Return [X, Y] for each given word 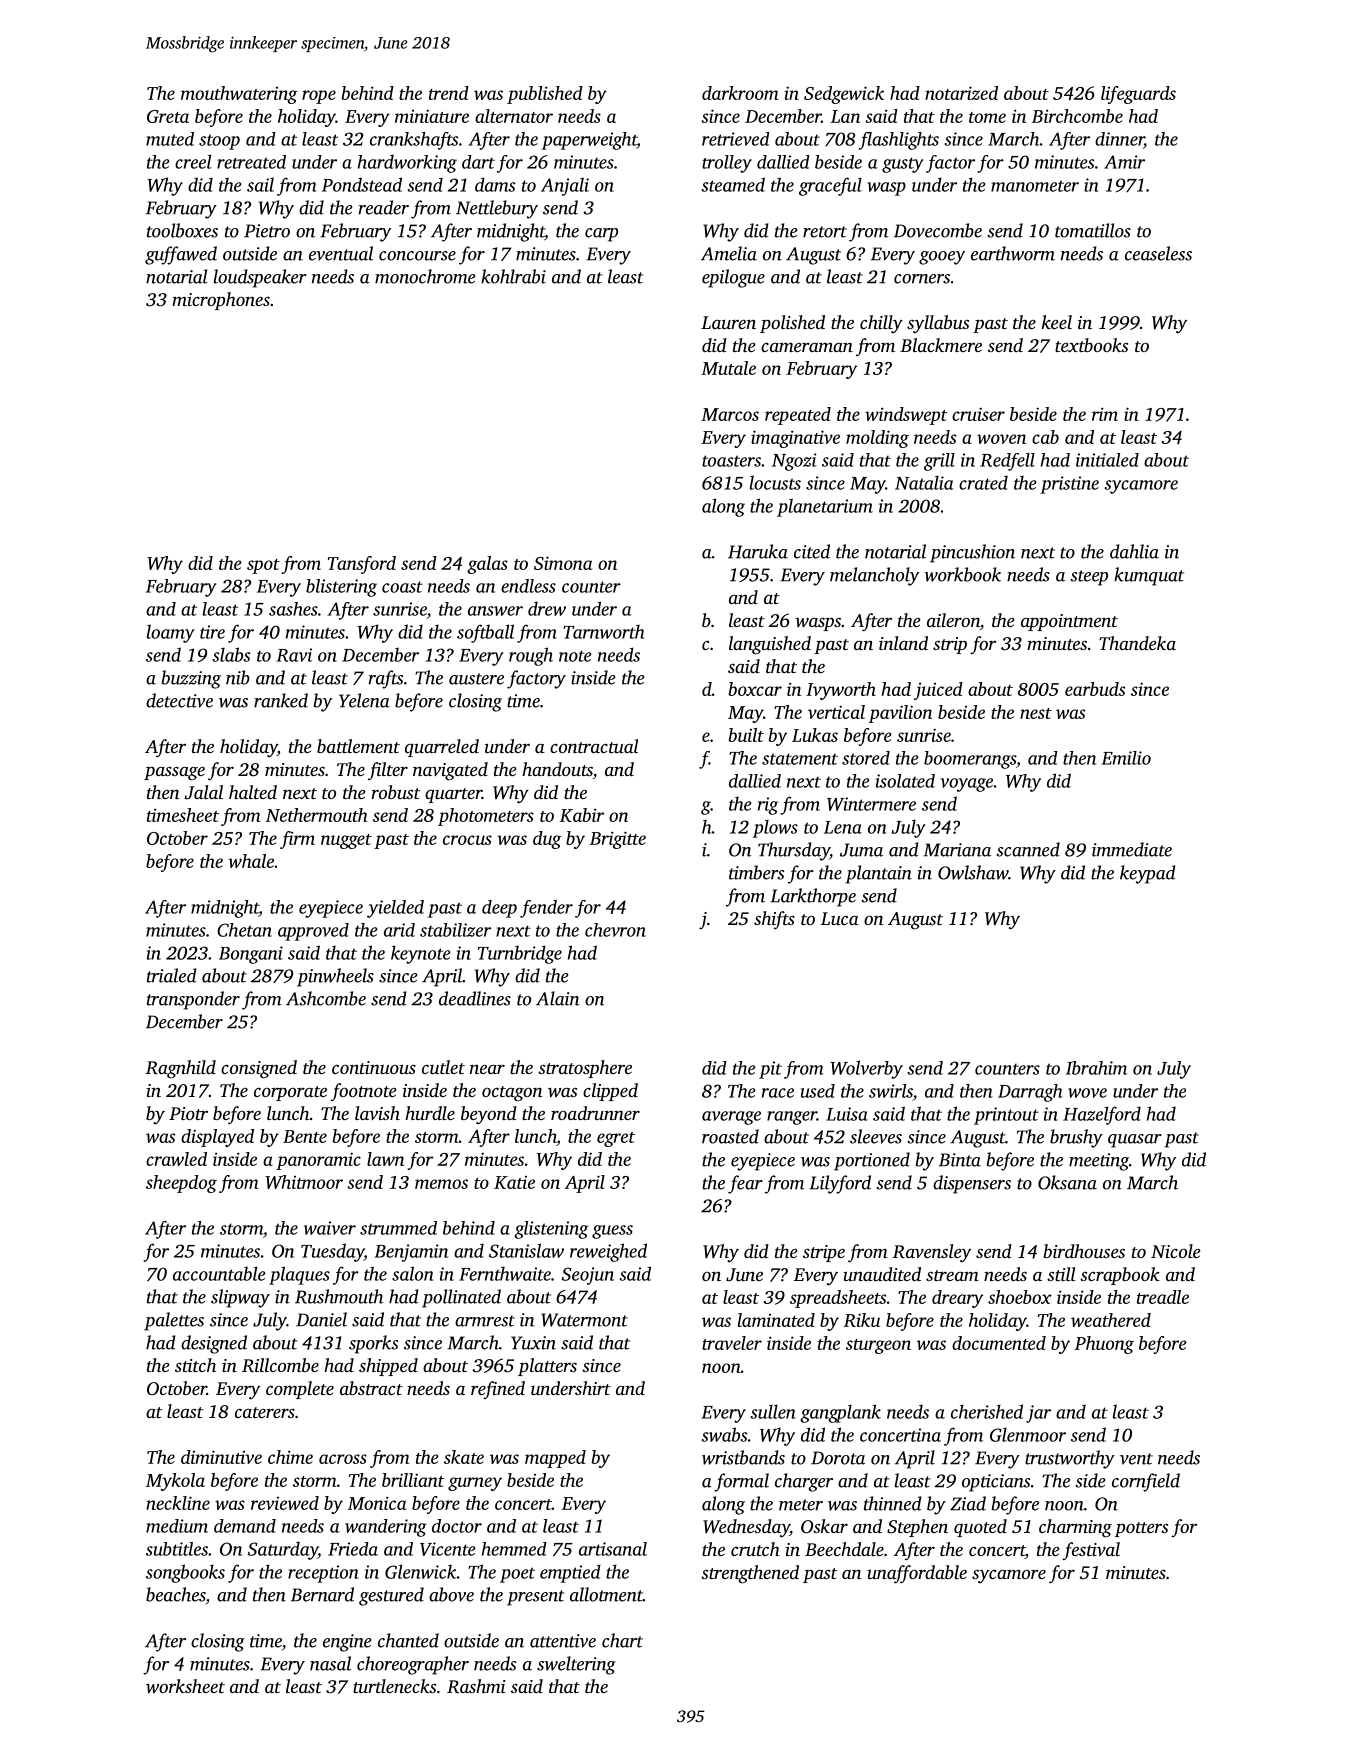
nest [1036, 713]
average [731, 1118]
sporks [373, 1344]
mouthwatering [239, 95]
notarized [961, 93]
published [545, 95]
